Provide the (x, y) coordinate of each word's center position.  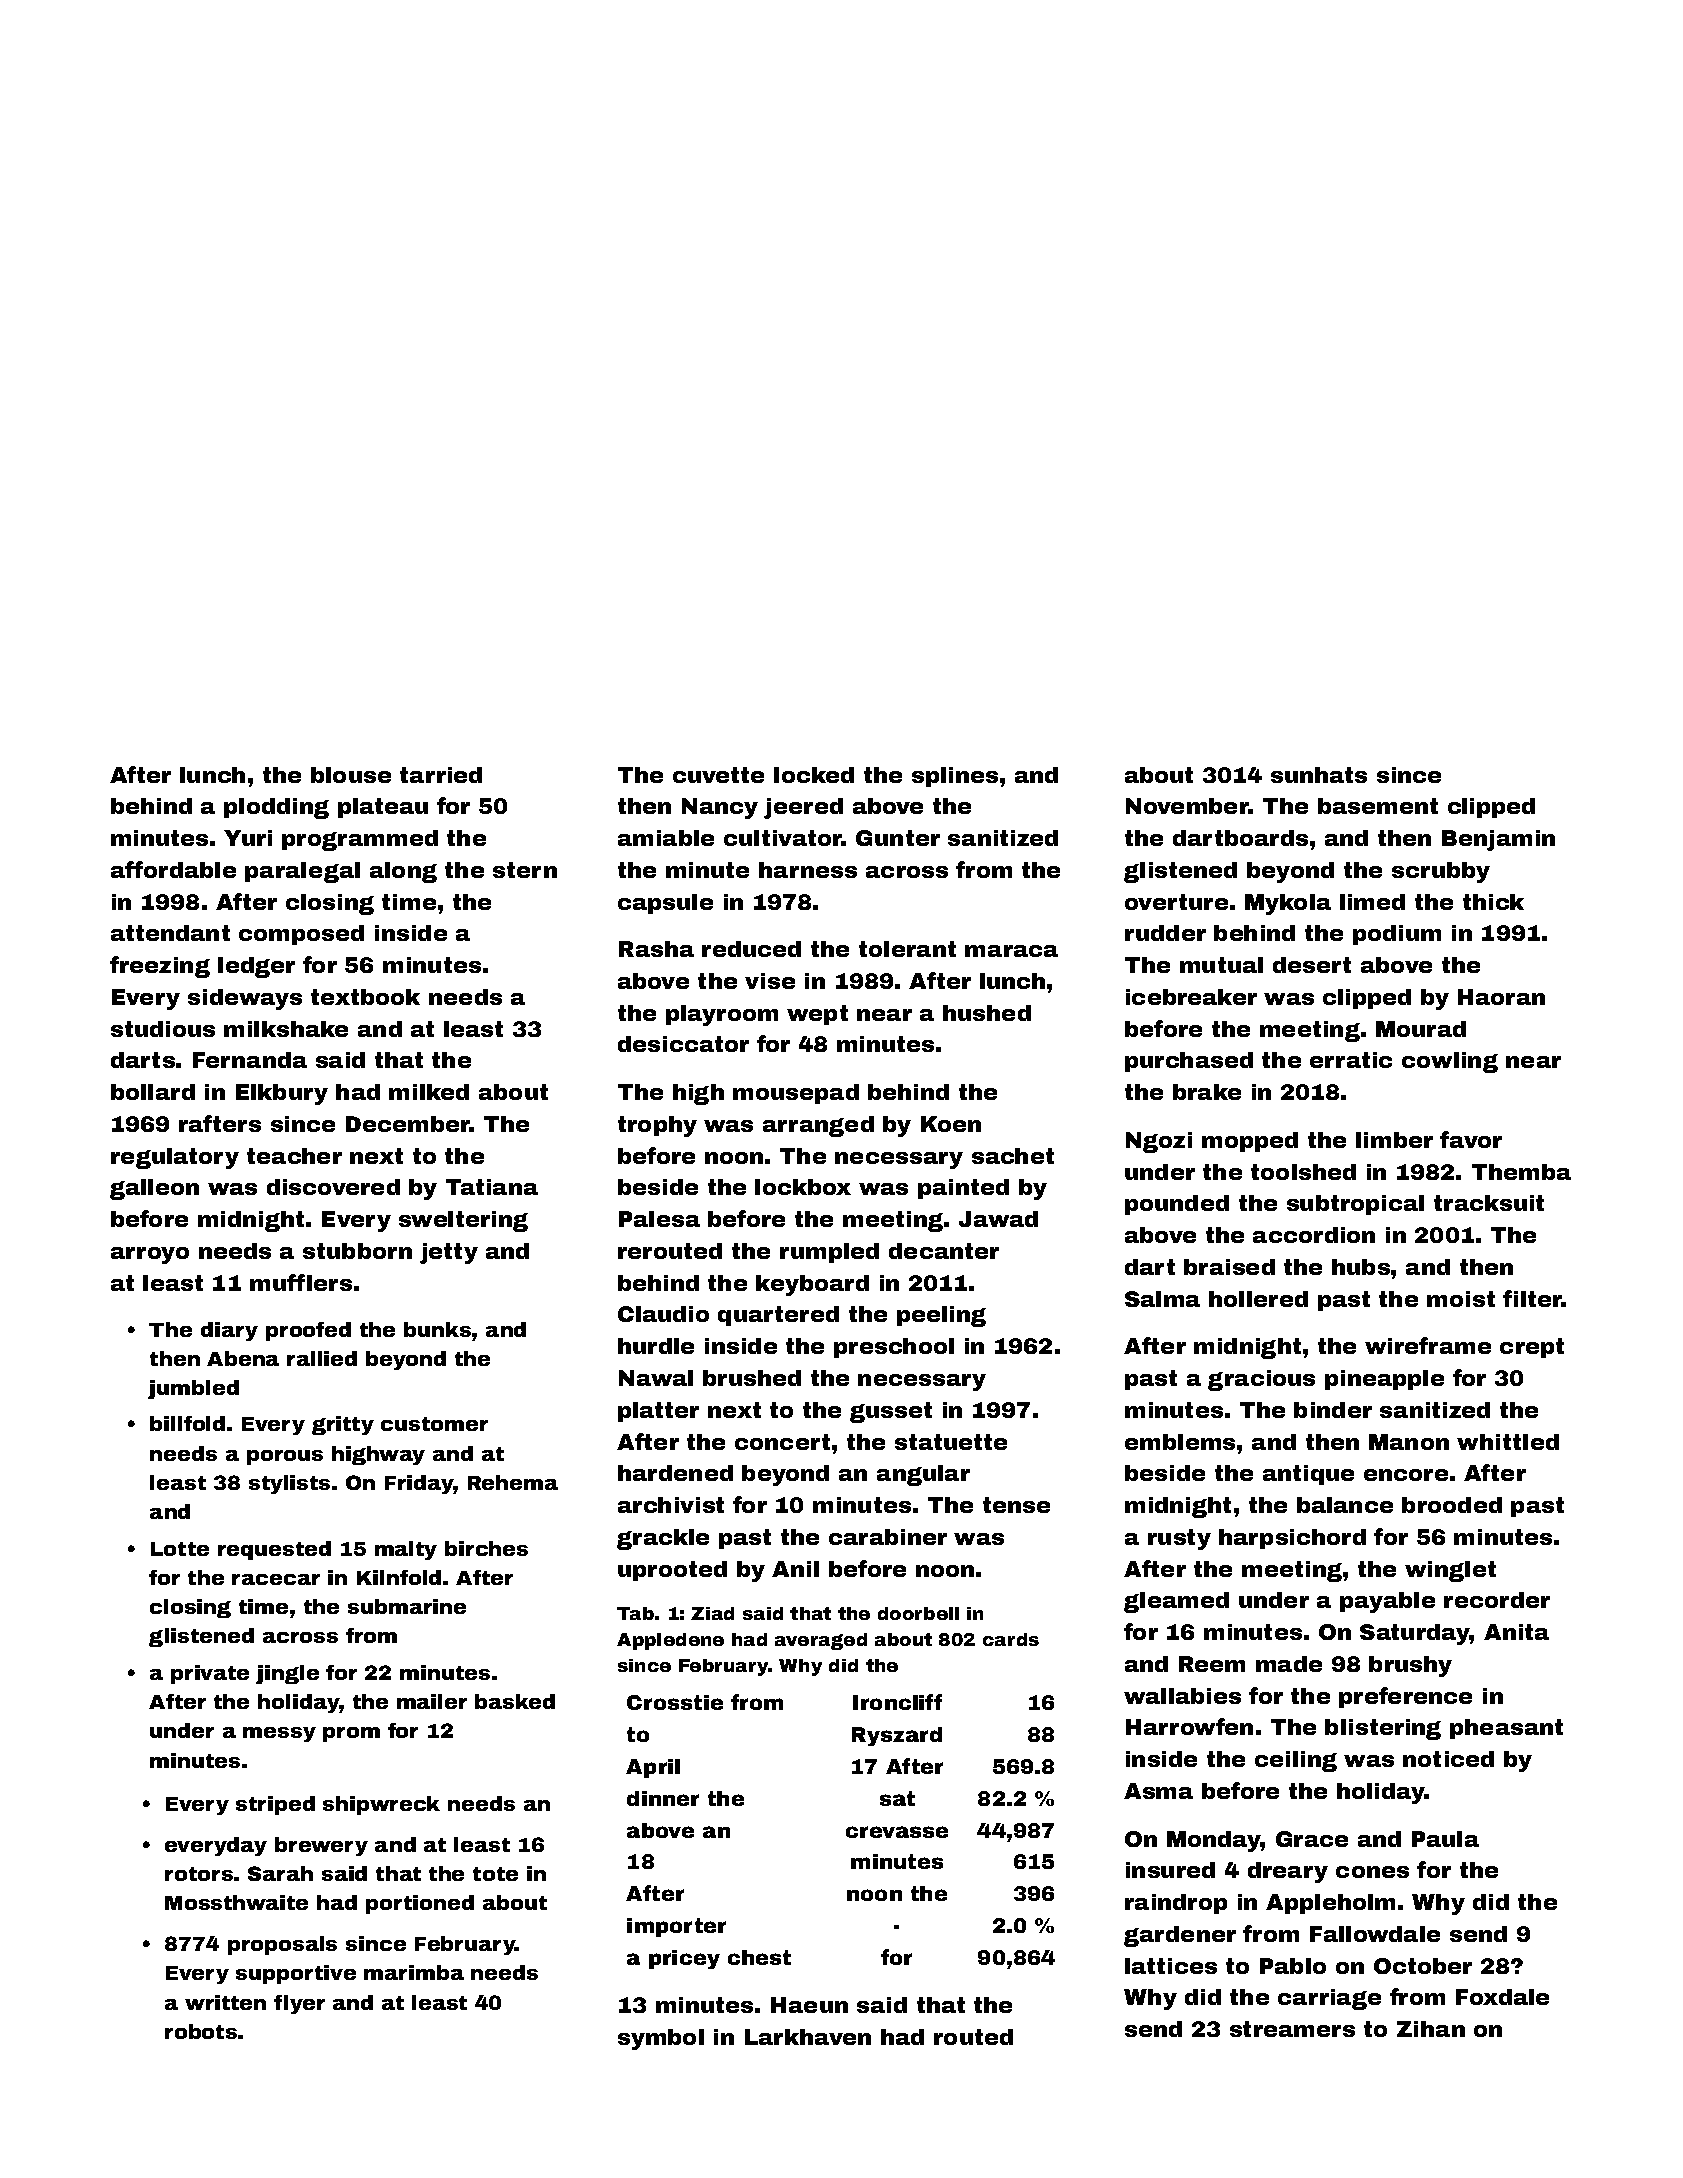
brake (1207, 1092)
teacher (294, 1156)
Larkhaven (808, 2037)
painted (963, 1189)
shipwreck (381, 1805)
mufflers (301, 1282)
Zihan (1431, 2029)
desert (1312, 965)
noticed (1448, 1759)
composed (301, 935)
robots (201, 2031)
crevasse (897, 1832)
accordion (1314, 1235)
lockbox (803, 1187)
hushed (987, 1013)
